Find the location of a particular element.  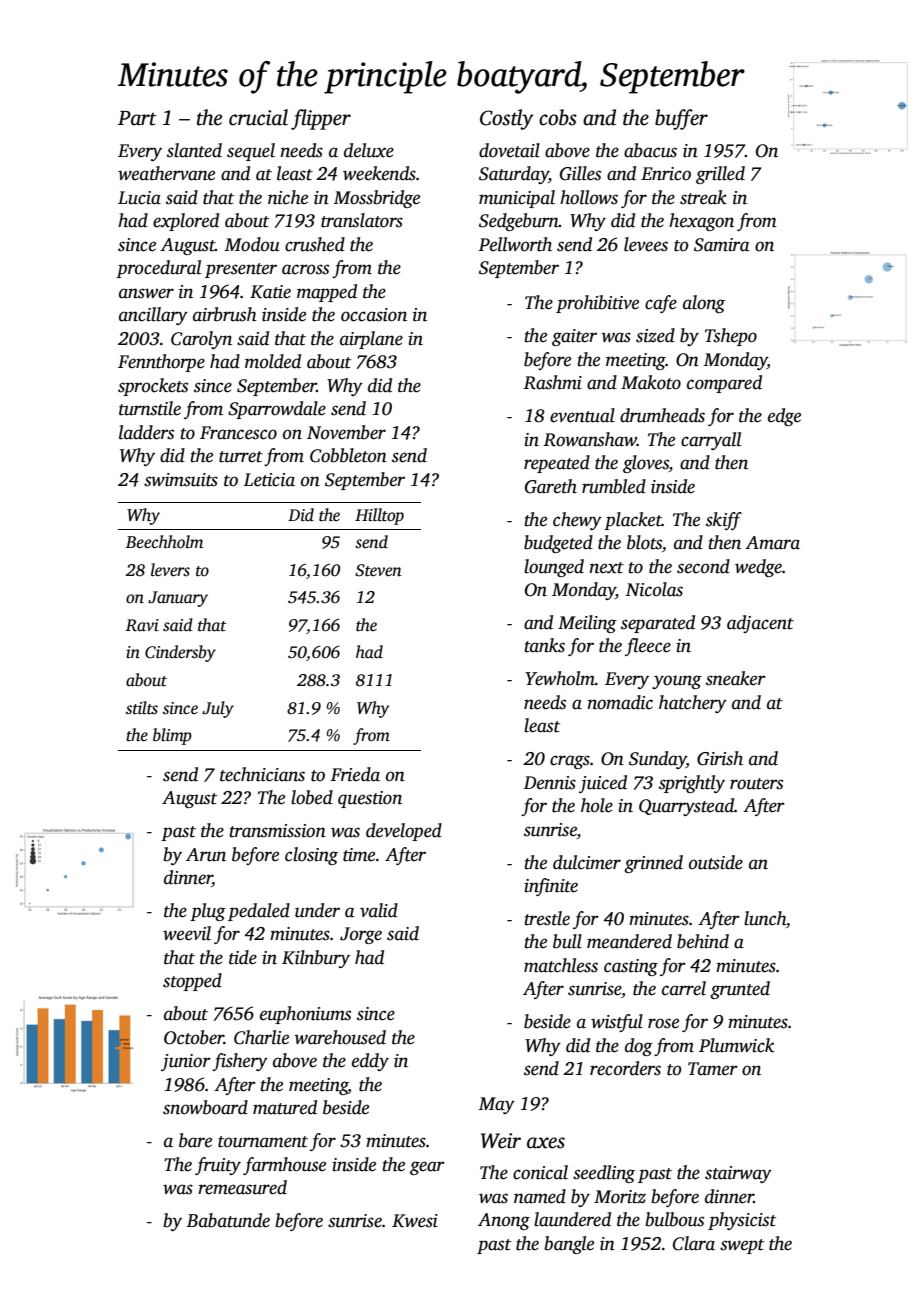

stairway is located at coordinates (738, 1174).
